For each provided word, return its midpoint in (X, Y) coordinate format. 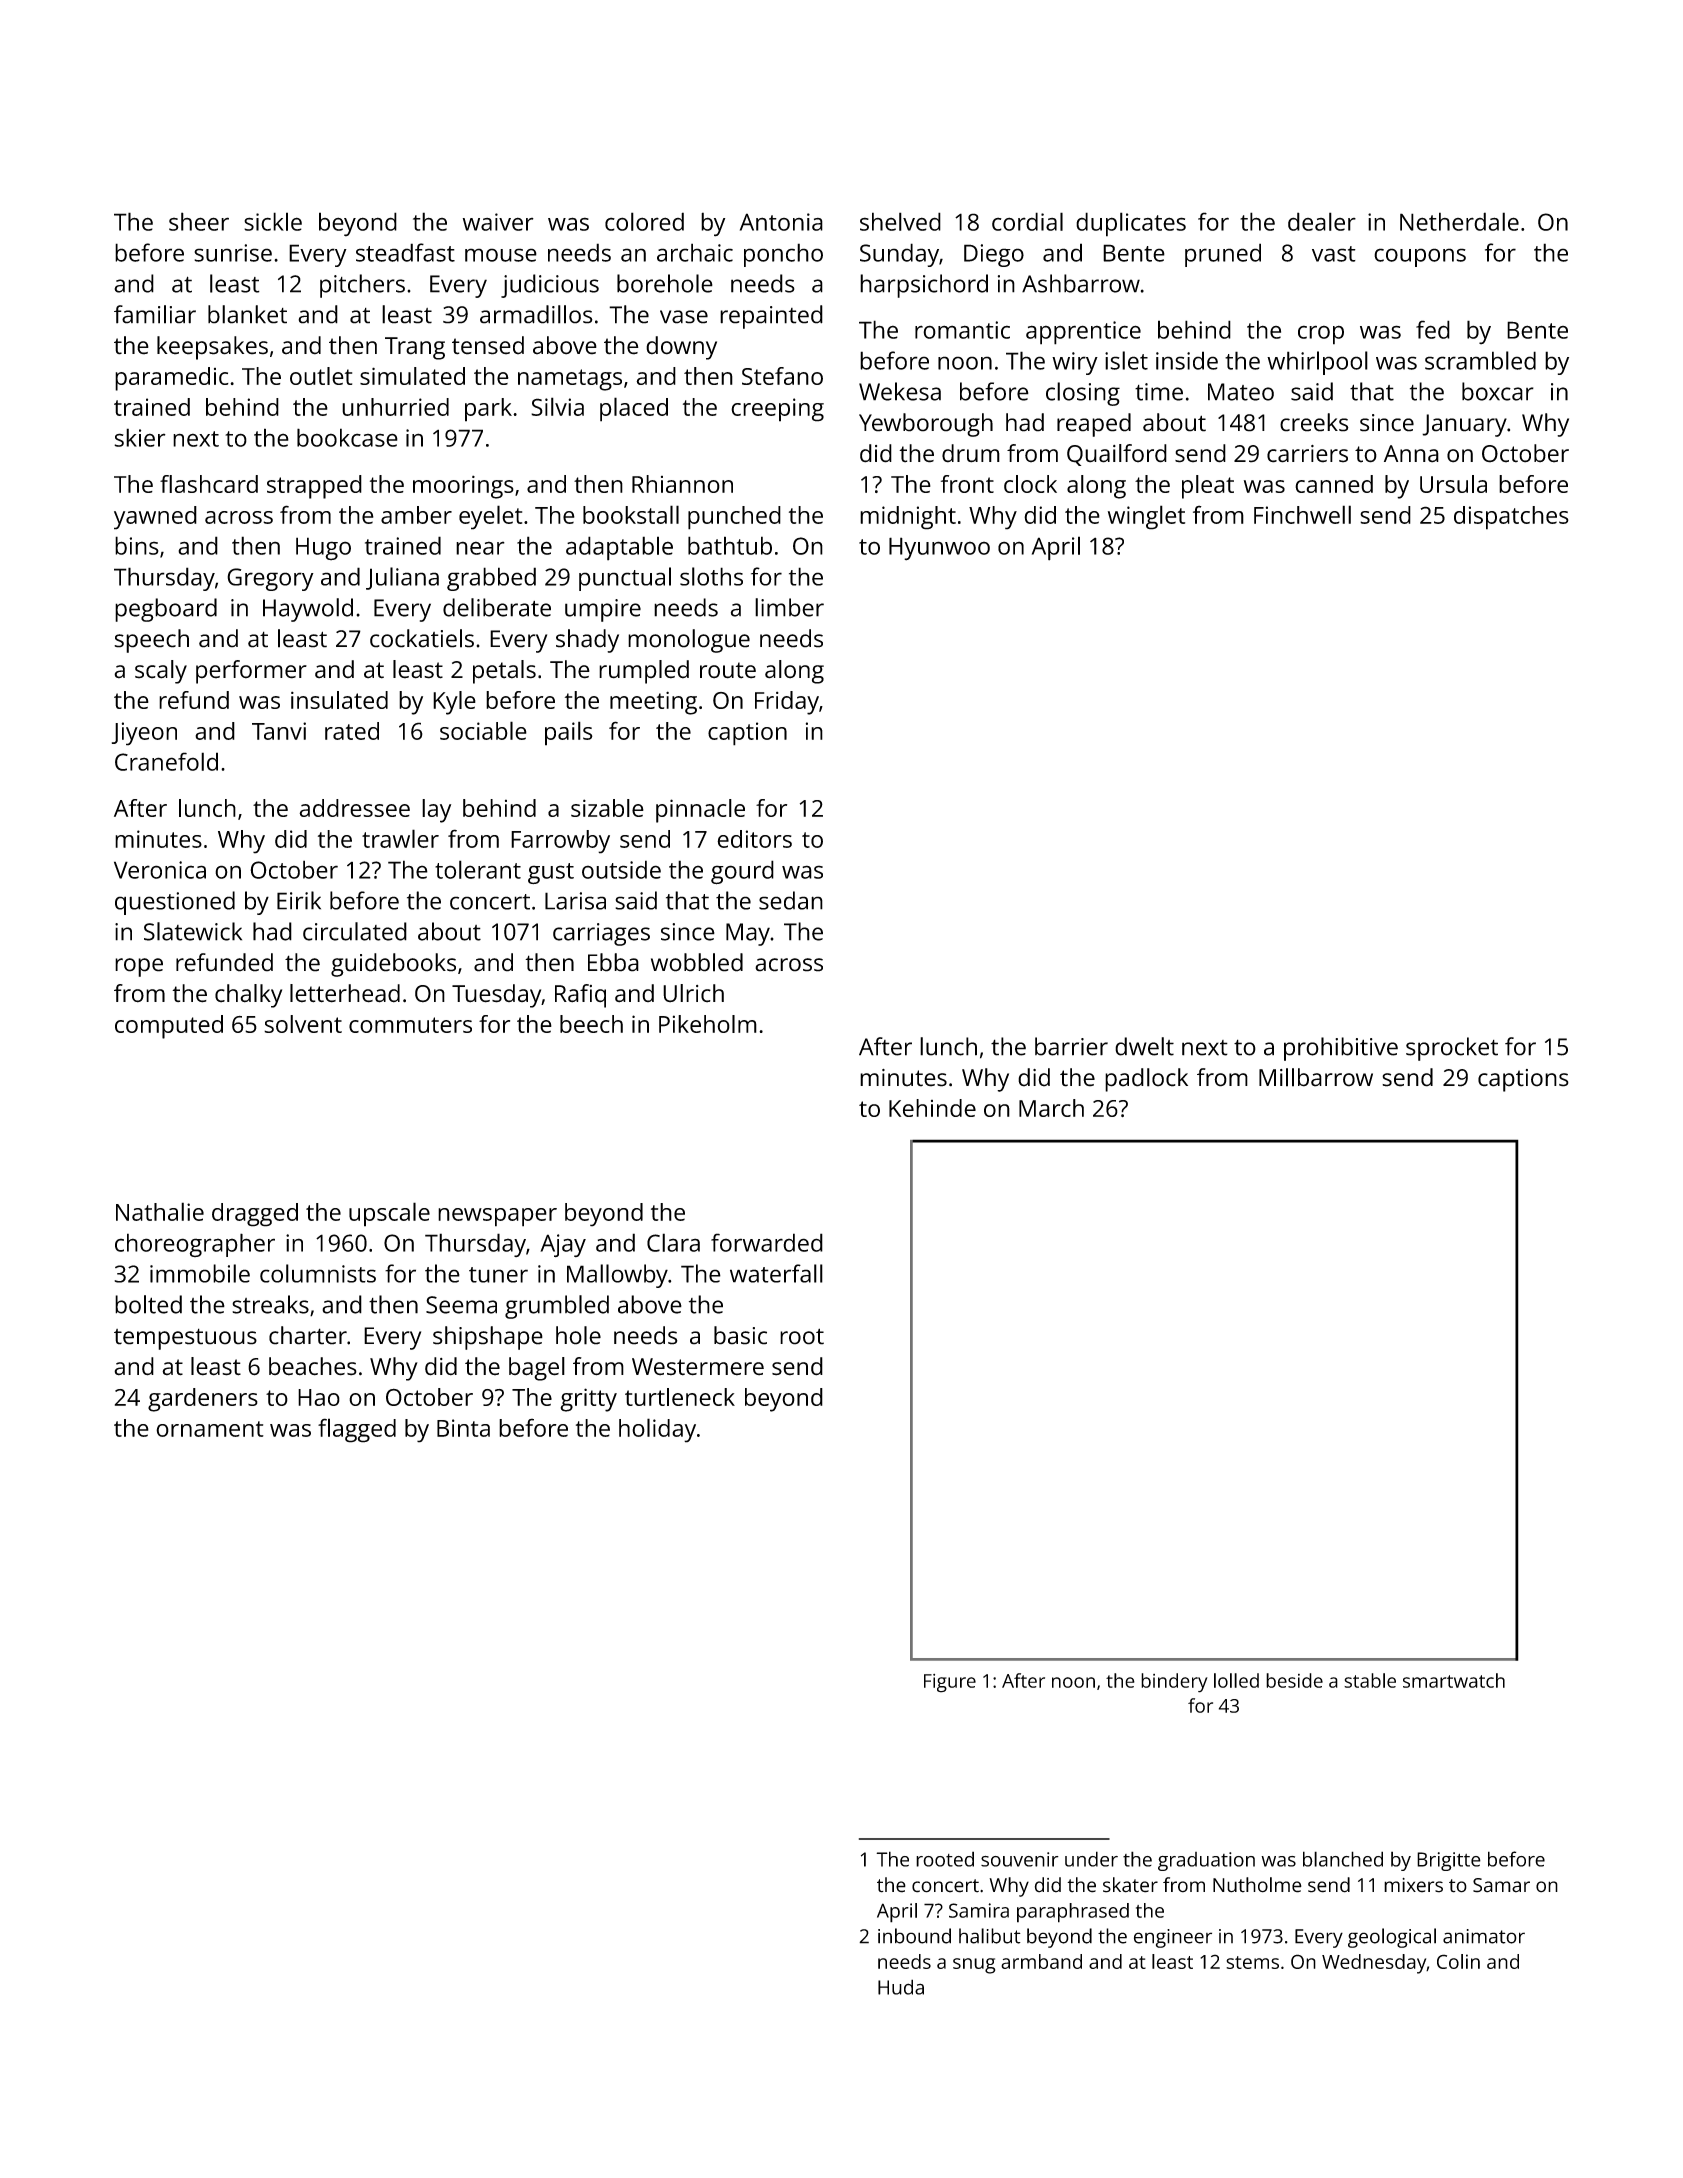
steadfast (405, 252)
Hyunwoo (939, 549)
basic (740, 1335)
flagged (357, 1430)
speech (151, 641)
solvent (303, 1024)
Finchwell (1302, 514)
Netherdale (1459, 221)
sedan (791, 900)
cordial (1027, 221)
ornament (210, 1429)
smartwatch (1454, 1680)
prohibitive (1341, 1049)
